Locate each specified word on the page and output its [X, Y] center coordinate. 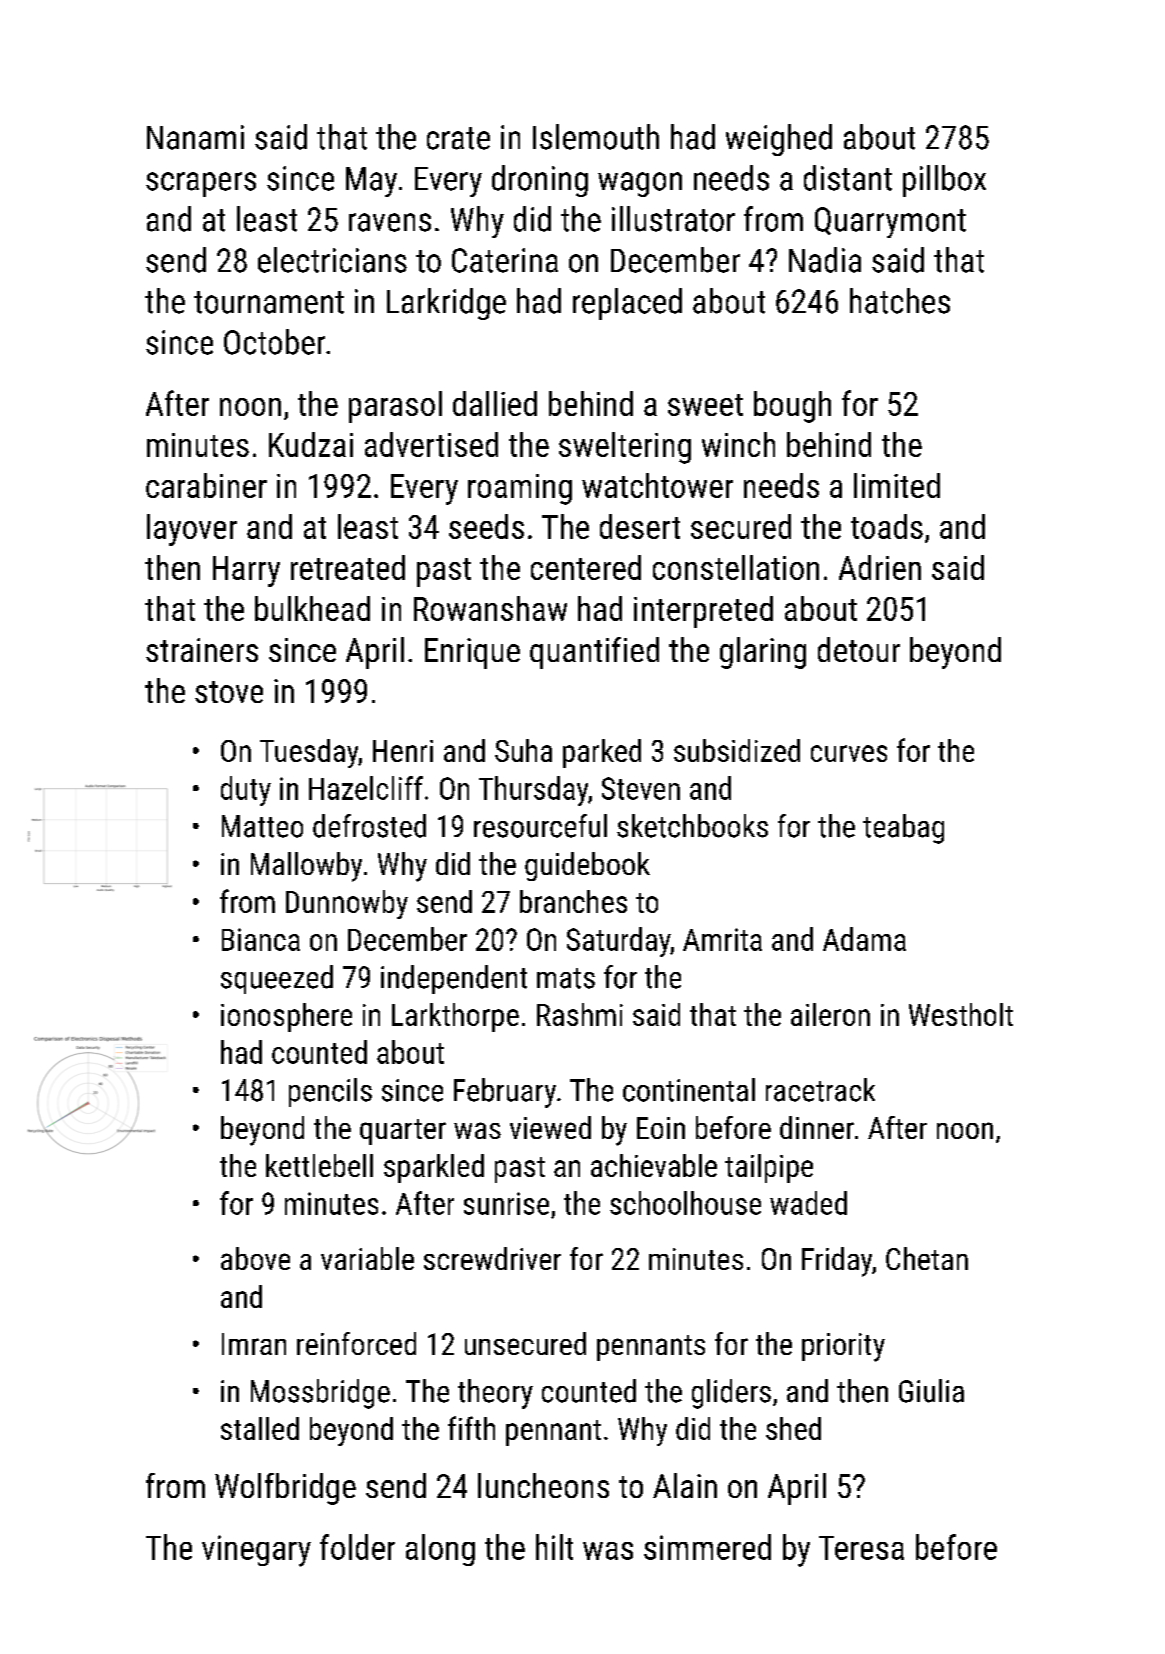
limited [897, 485]
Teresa [861, 1548]
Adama [864, 939]
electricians [332, 260]
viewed [550, 1127]
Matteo [262, 826]
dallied [495, 403]
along [440, 1550]
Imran [254, 1344]
